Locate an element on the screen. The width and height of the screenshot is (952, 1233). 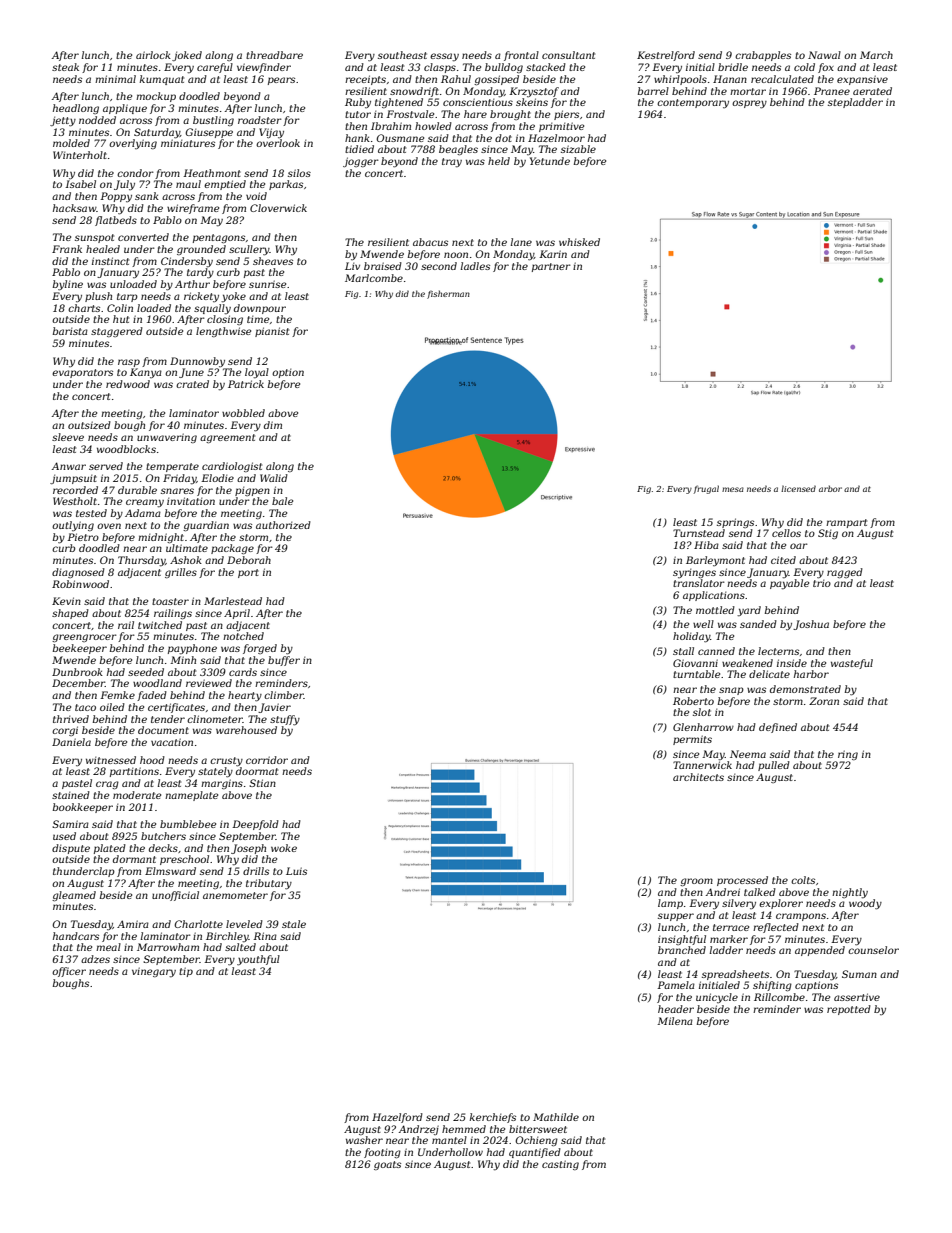
Luis is located at coordinates (296, 871).
